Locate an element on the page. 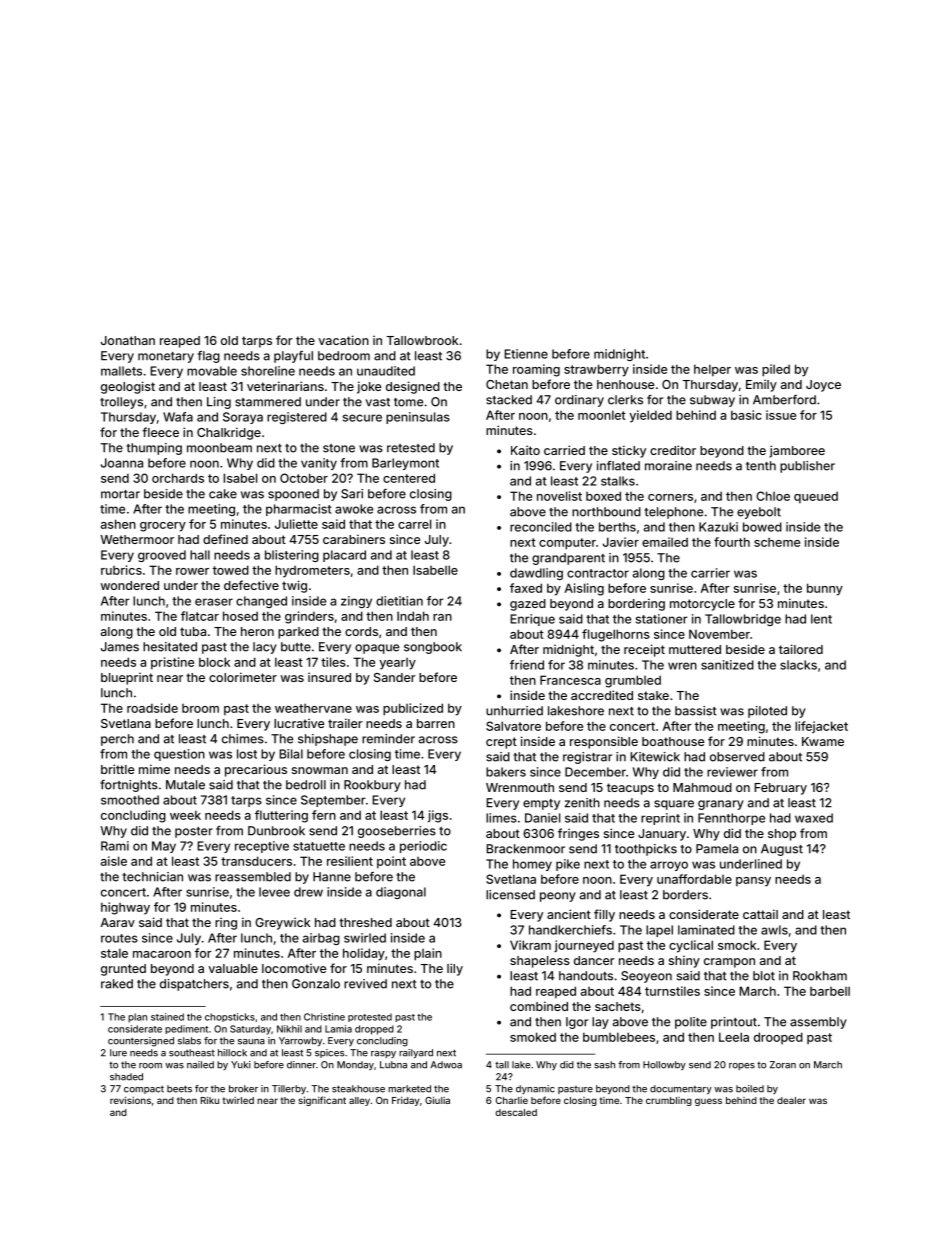 Image resolution: width=952 pixels, height=1233 pixels. Chetan is located at coordinates (507, 384).
